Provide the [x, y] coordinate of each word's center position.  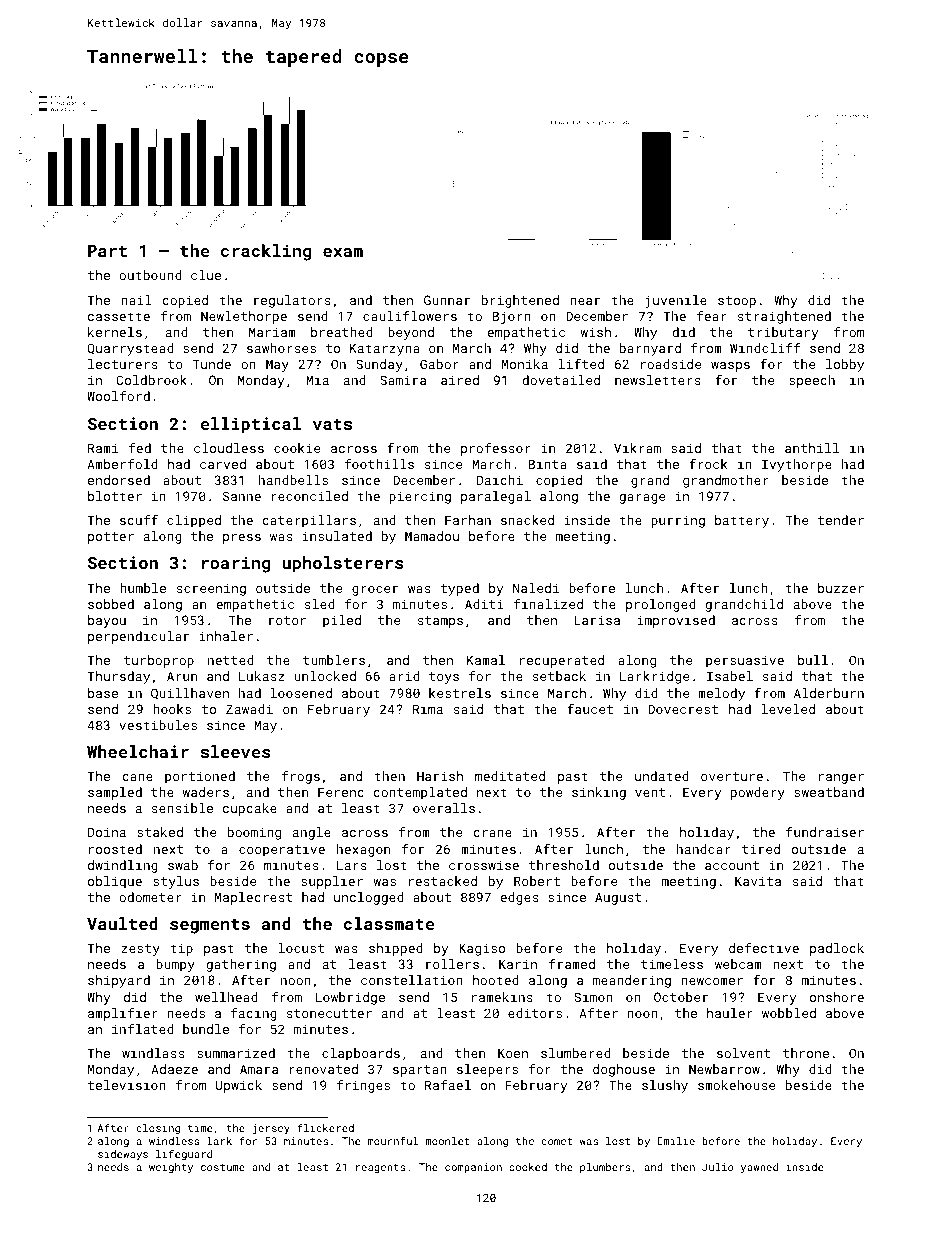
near [585, 301]
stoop [737, 302]
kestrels [460, 693]
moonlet [447, 1141]
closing [158, 1129]
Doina [107, 832]
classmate [388, 923]
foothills [379, 464]
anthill [812, 448]
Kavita [758, 881]
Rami [103, 448]
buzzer [841, 588]
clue [206, 275]
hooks [172, 709]
